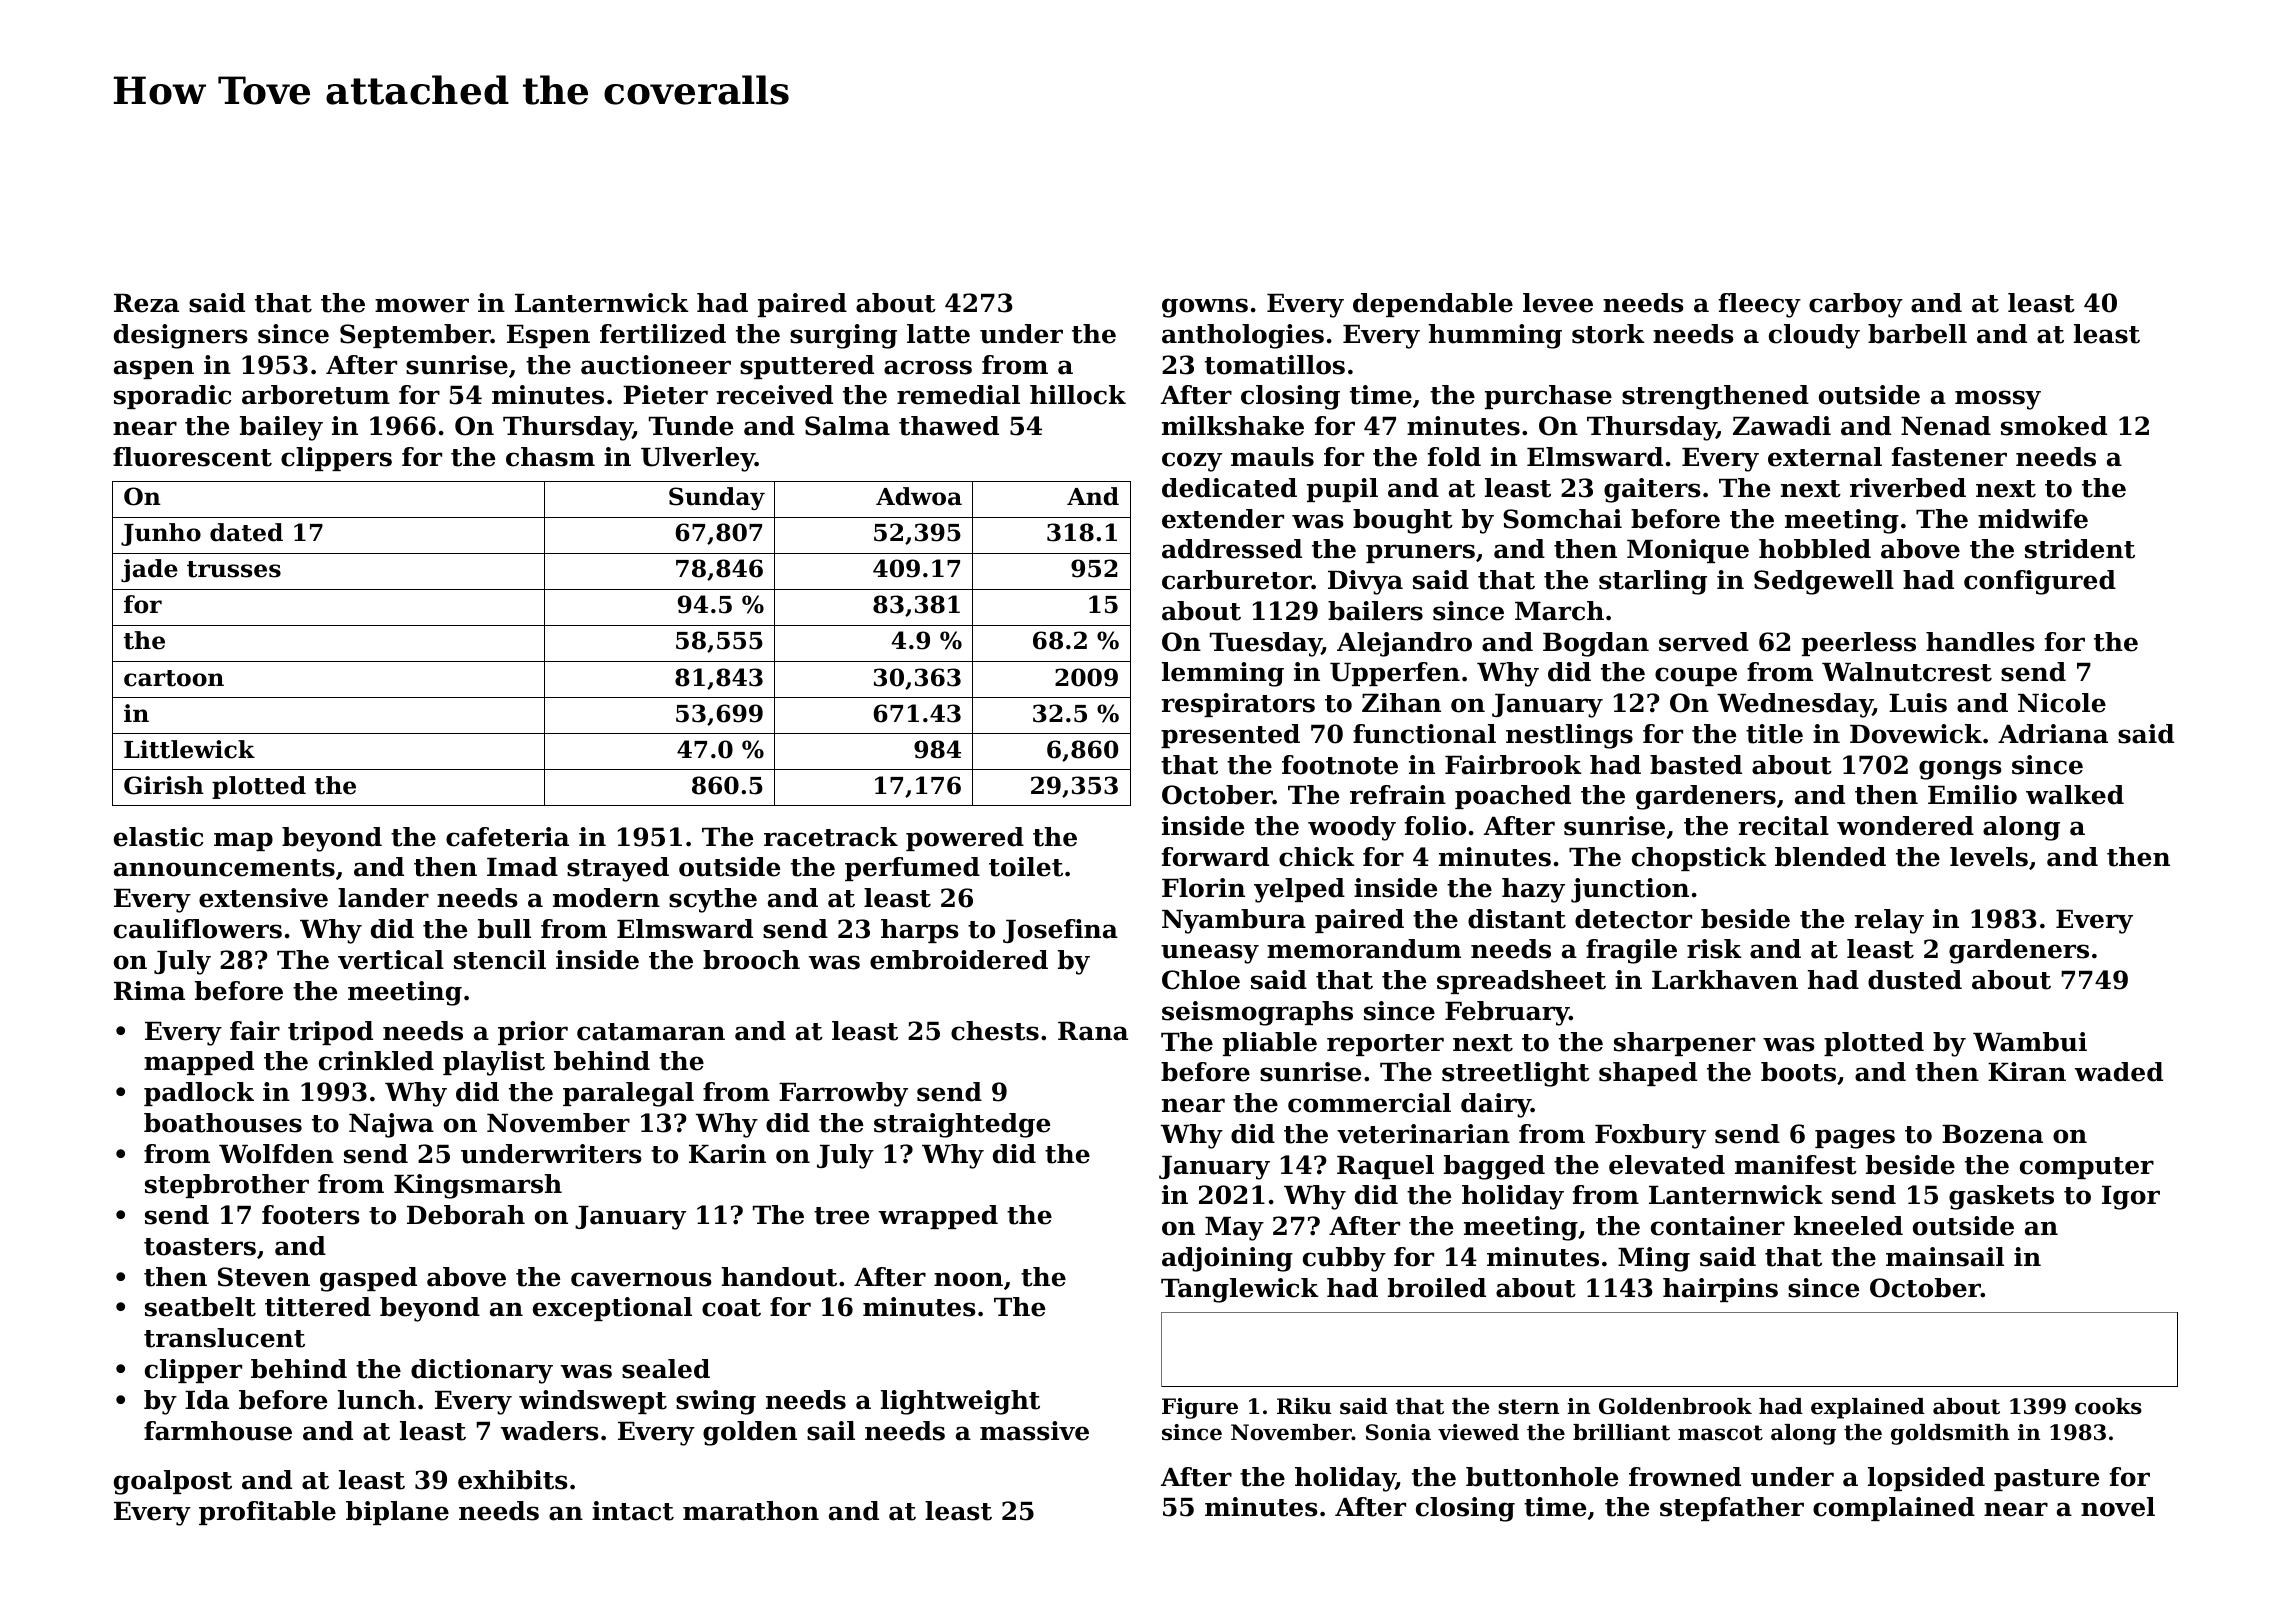 The image size is (2291, 1620). What do you see at coordinates (1648, 1074) in the screenshot?
I see `shaped` at bounding box center [1648, 1074].
